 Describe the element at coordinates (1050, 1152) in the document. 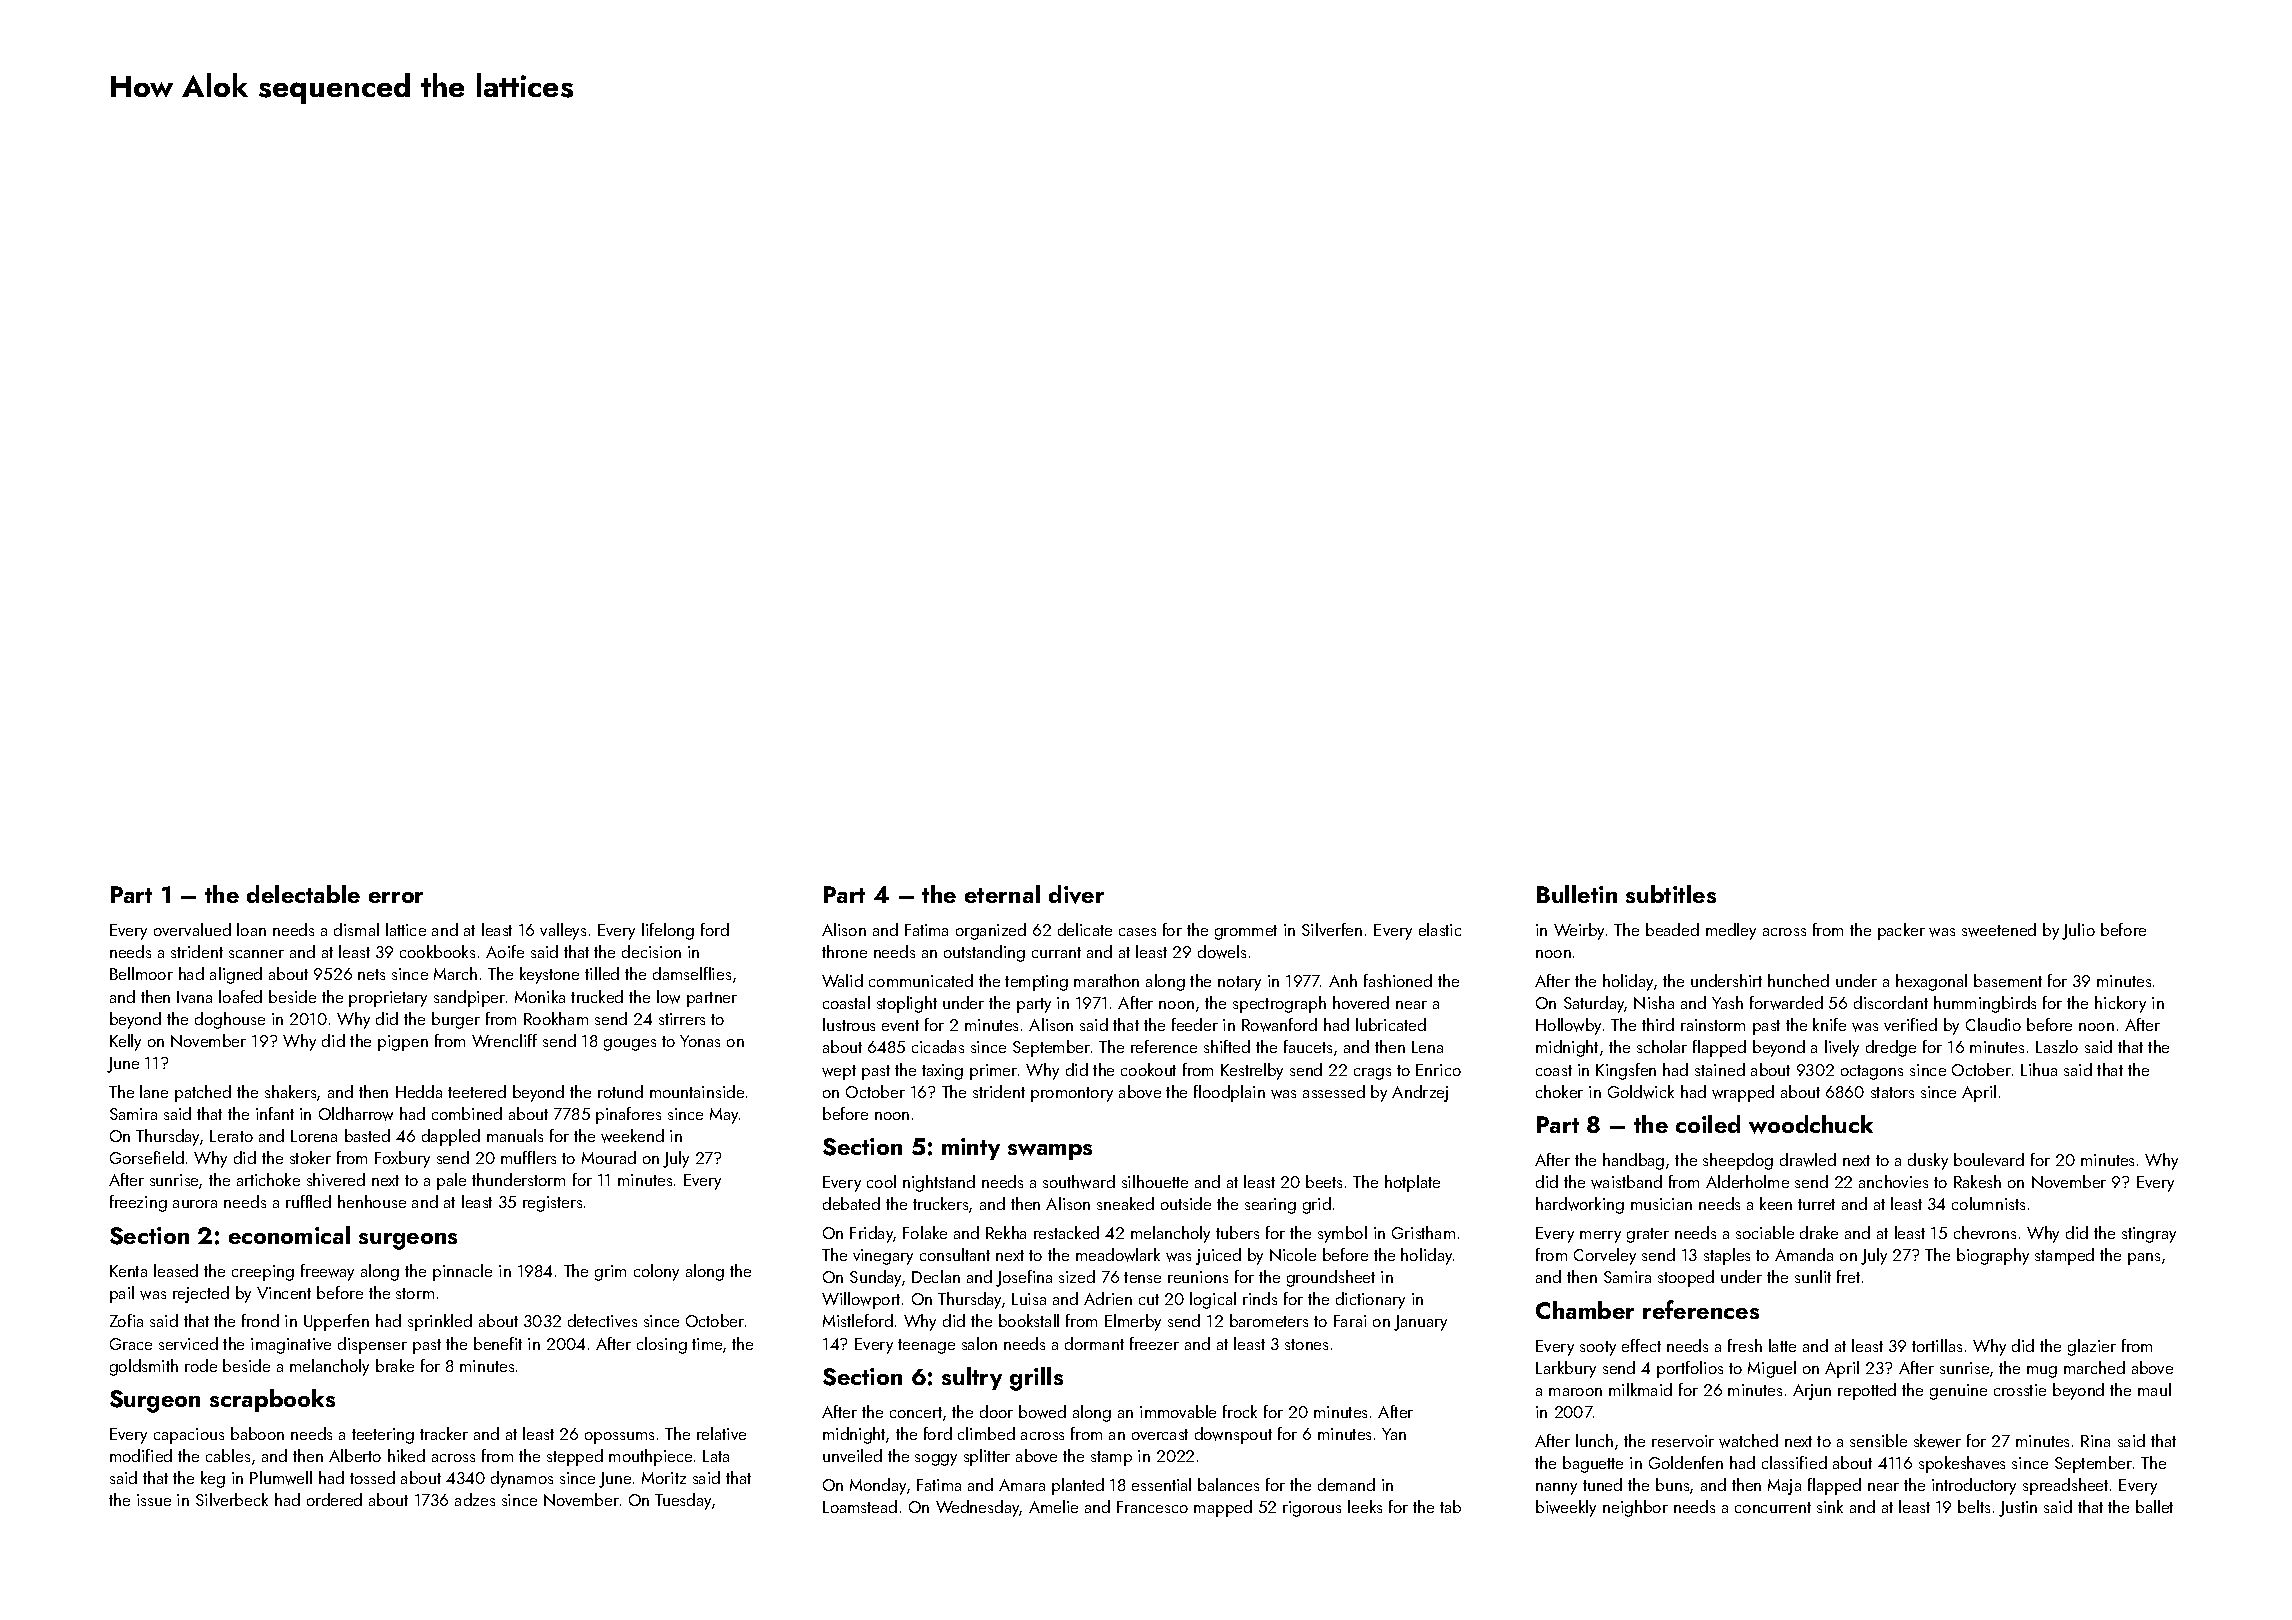

I see `swamps` at that location.
